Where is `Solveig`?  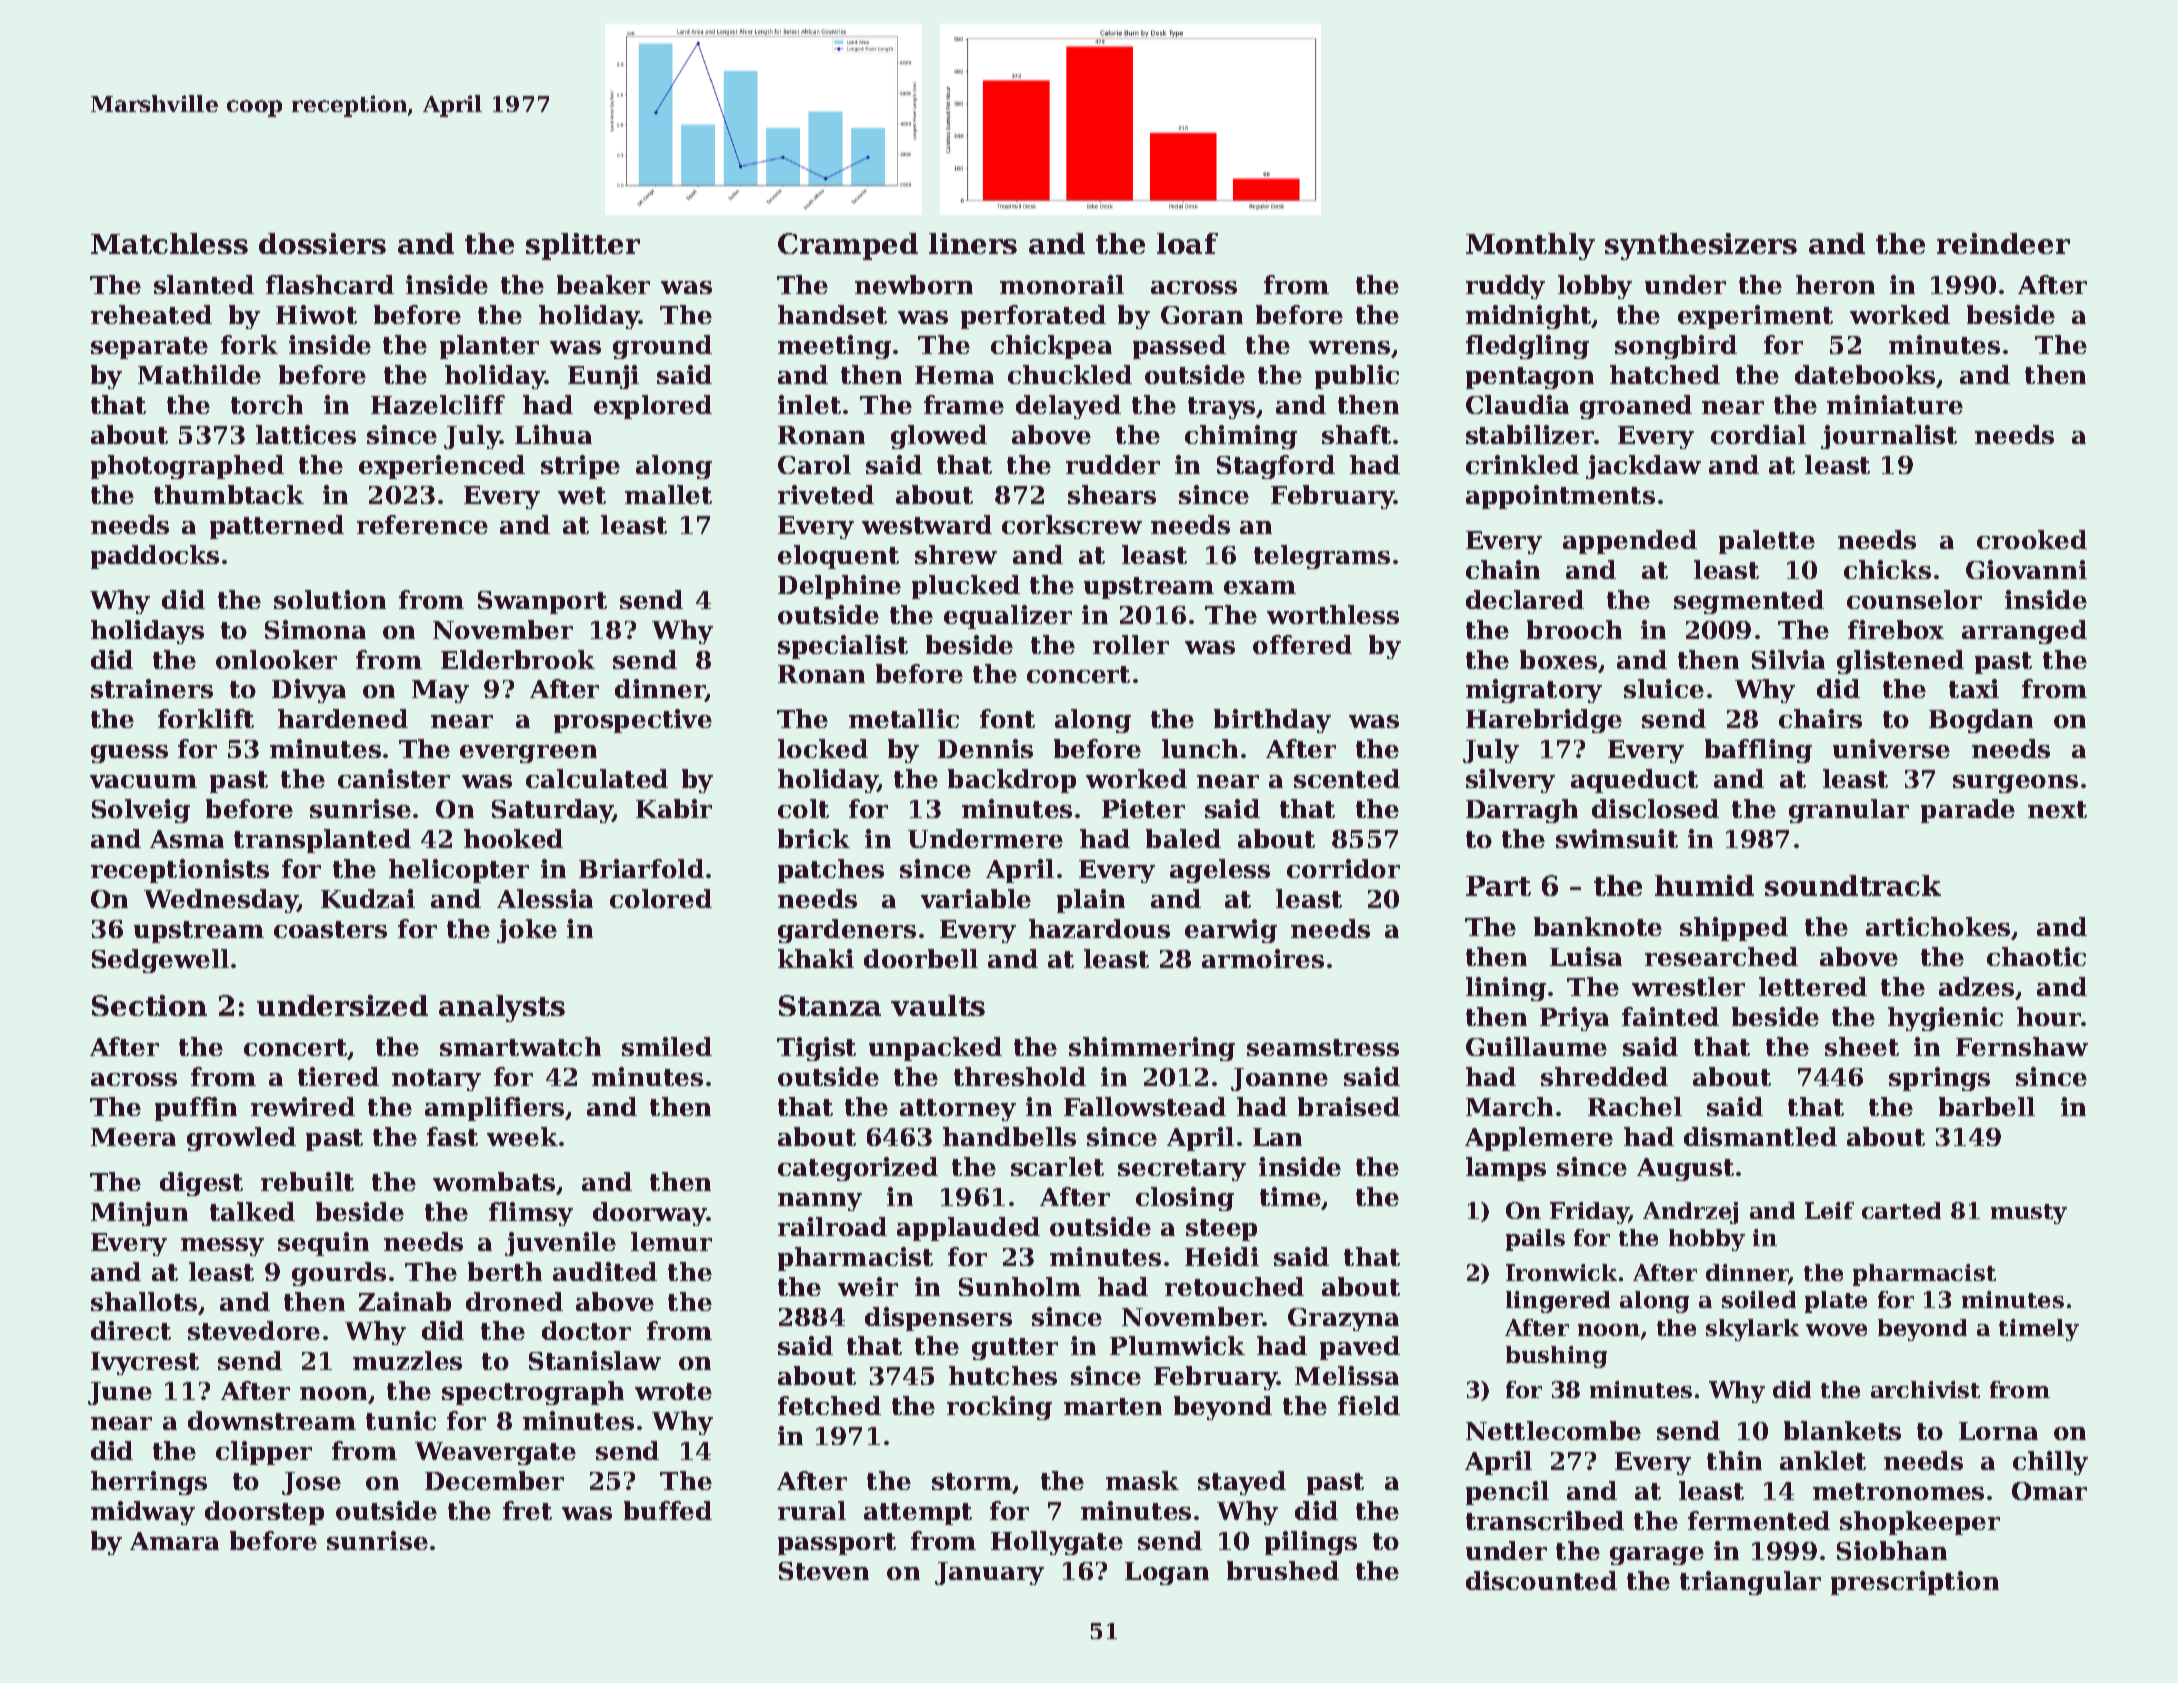
Solveig is located at coordinates (141, 811).
